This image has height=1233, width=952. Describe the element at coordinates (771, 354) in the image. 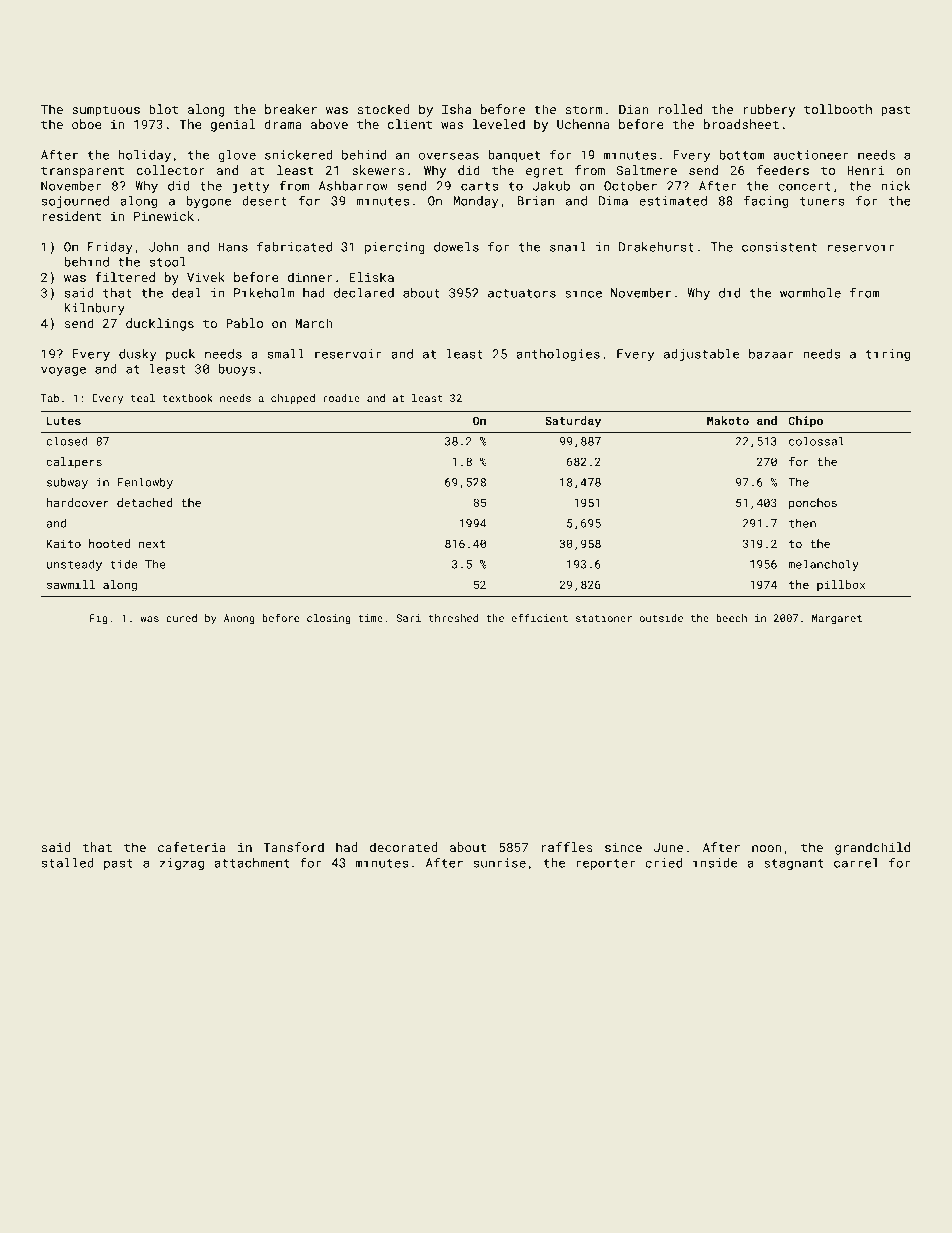

I see `bazaar` at that location.
